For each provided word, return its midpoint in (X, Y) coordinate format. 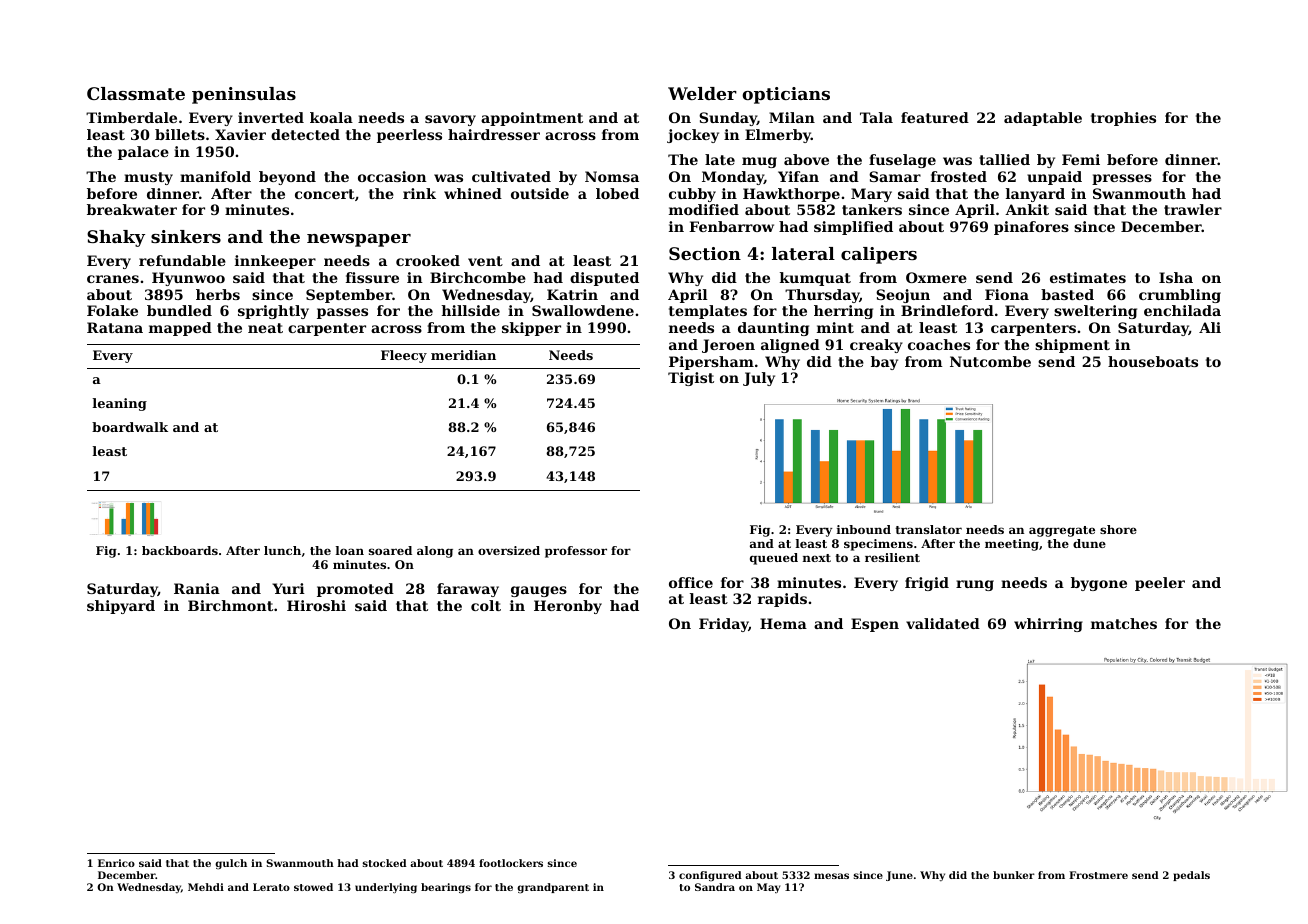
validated (943, 623)
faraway (468, 590)
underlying (386, 888)
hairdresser (494, 134)
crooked (428, 260)
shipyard (121, 607)
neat (265, 328)
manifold (215, 176)
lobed (617, 193)
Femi (1081, 159)
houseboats (1153, 361)
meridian (463, 355)
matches (1124, 623)
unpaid (1054, 178)
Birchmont (230, 605)
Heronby (568, 607)
